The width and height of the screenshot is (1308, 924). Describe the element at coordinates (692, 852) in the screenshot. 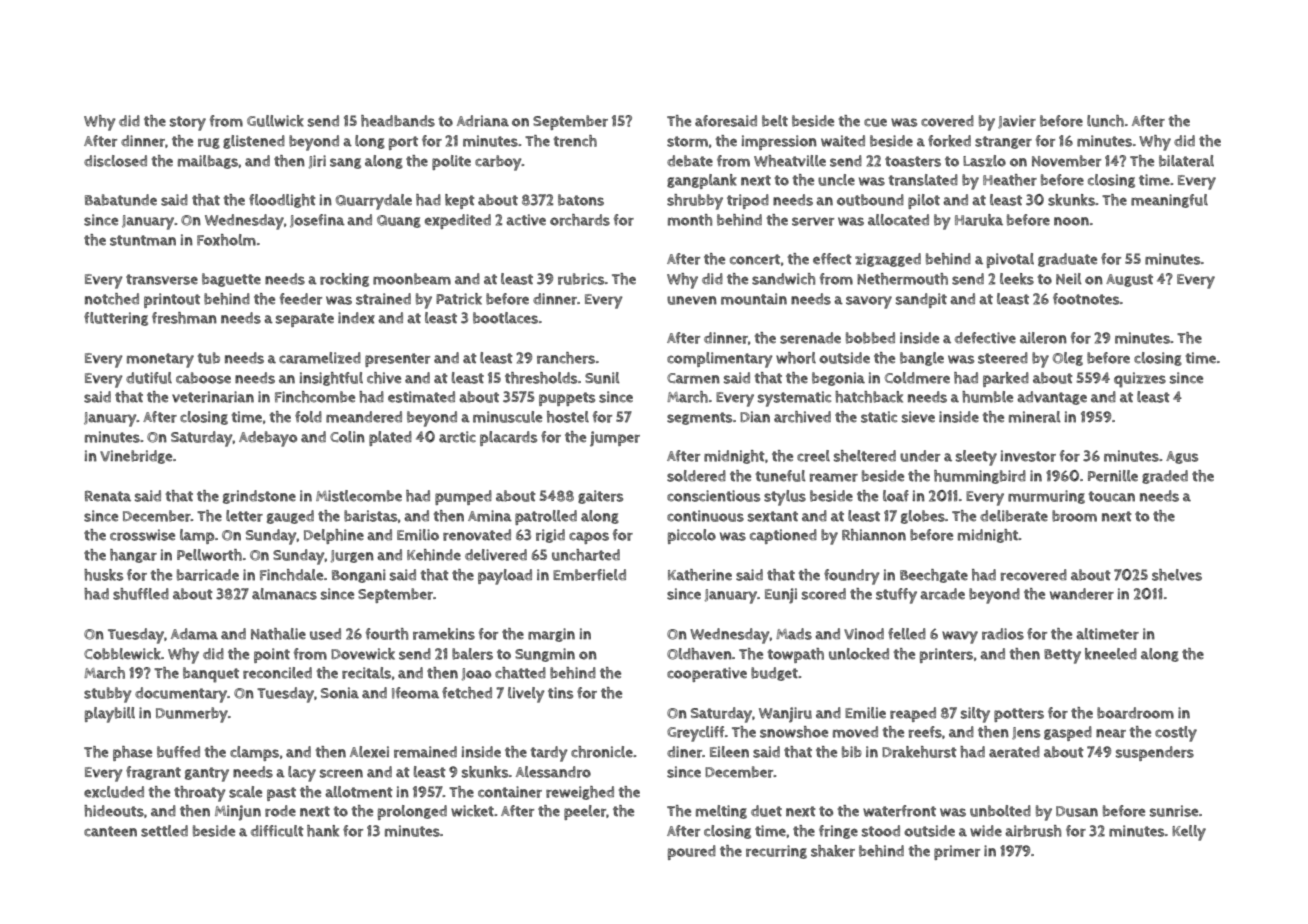

I see `poured` at that location.
